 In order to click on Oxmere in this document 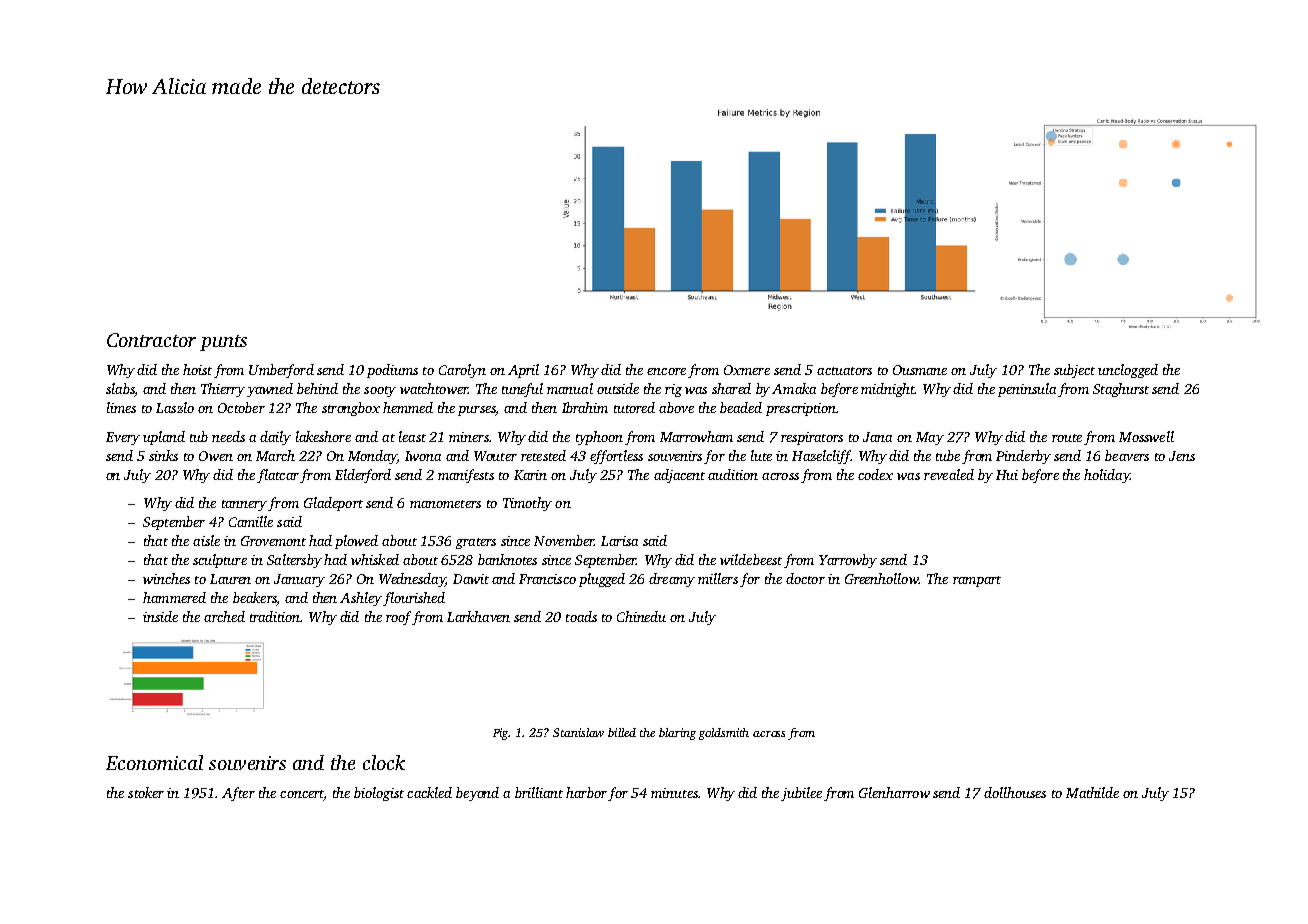, I will do `click(747, 370)`.
